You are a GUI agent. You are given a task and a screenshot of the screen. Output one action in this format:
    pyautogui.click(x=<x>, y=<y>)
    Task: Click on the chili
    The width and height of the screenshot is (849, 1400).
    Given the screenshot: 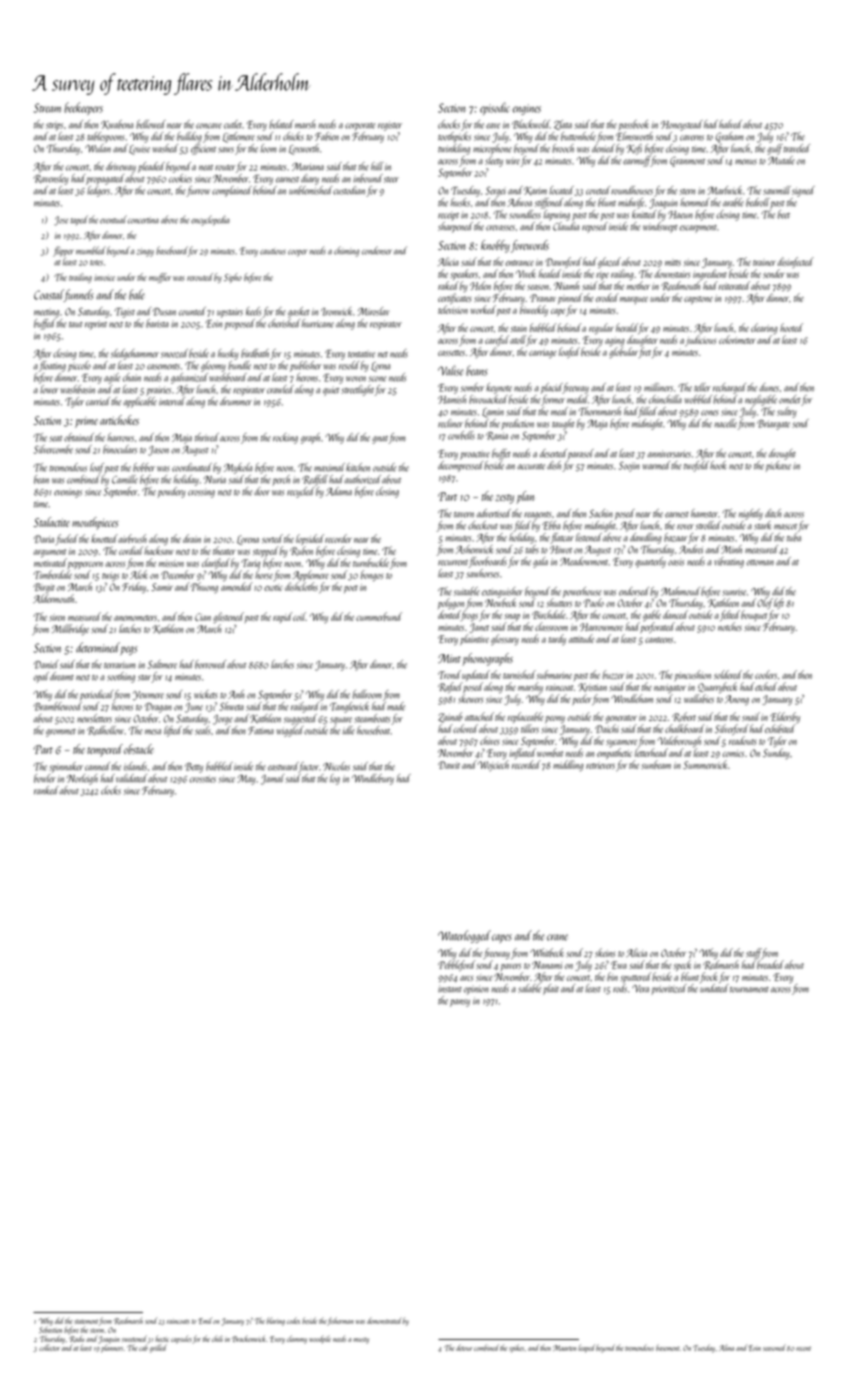 What is the action you would take?
    pyautogui.click(x=217, y=1338)
